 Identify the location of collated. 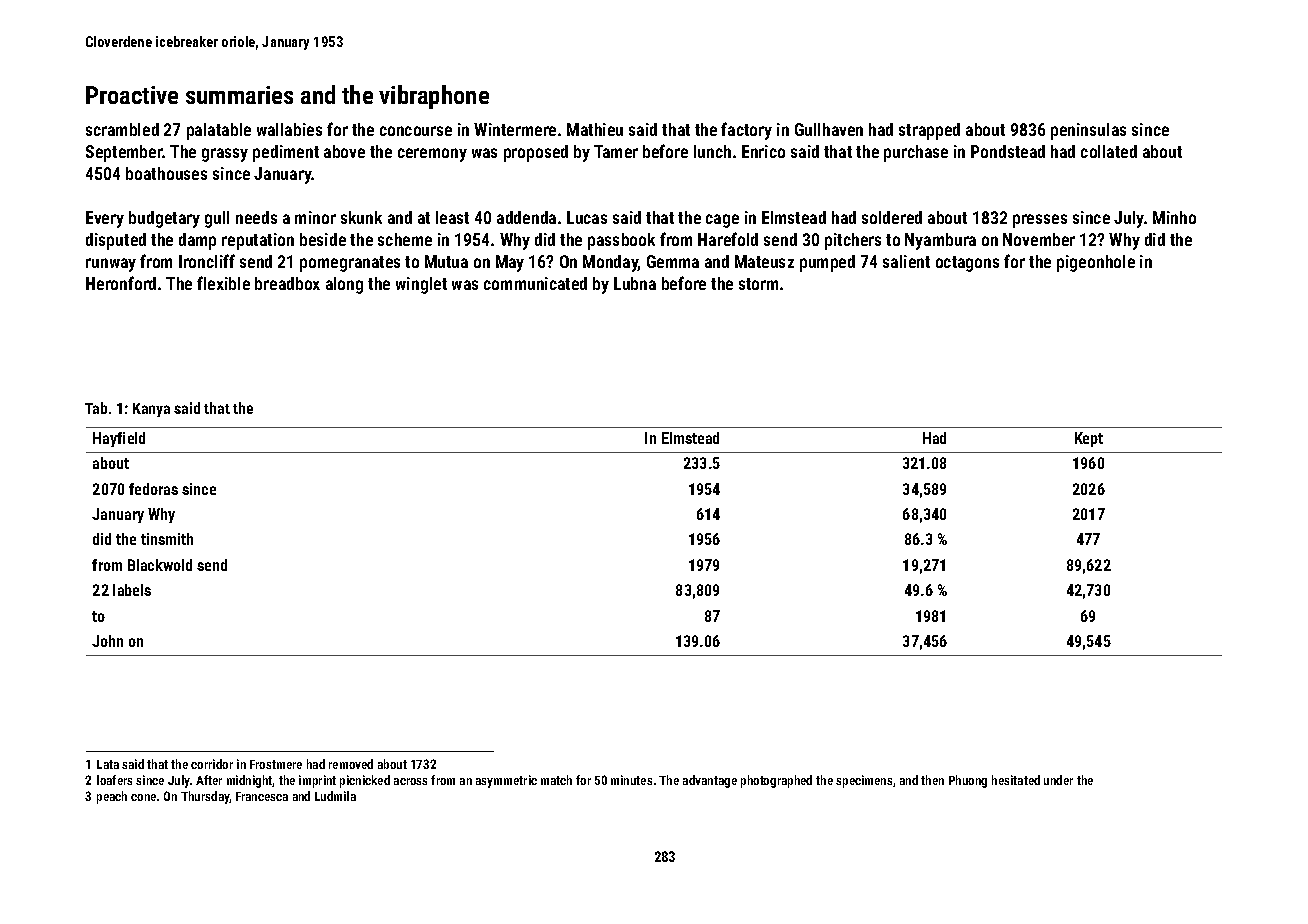
(1109, 151).
